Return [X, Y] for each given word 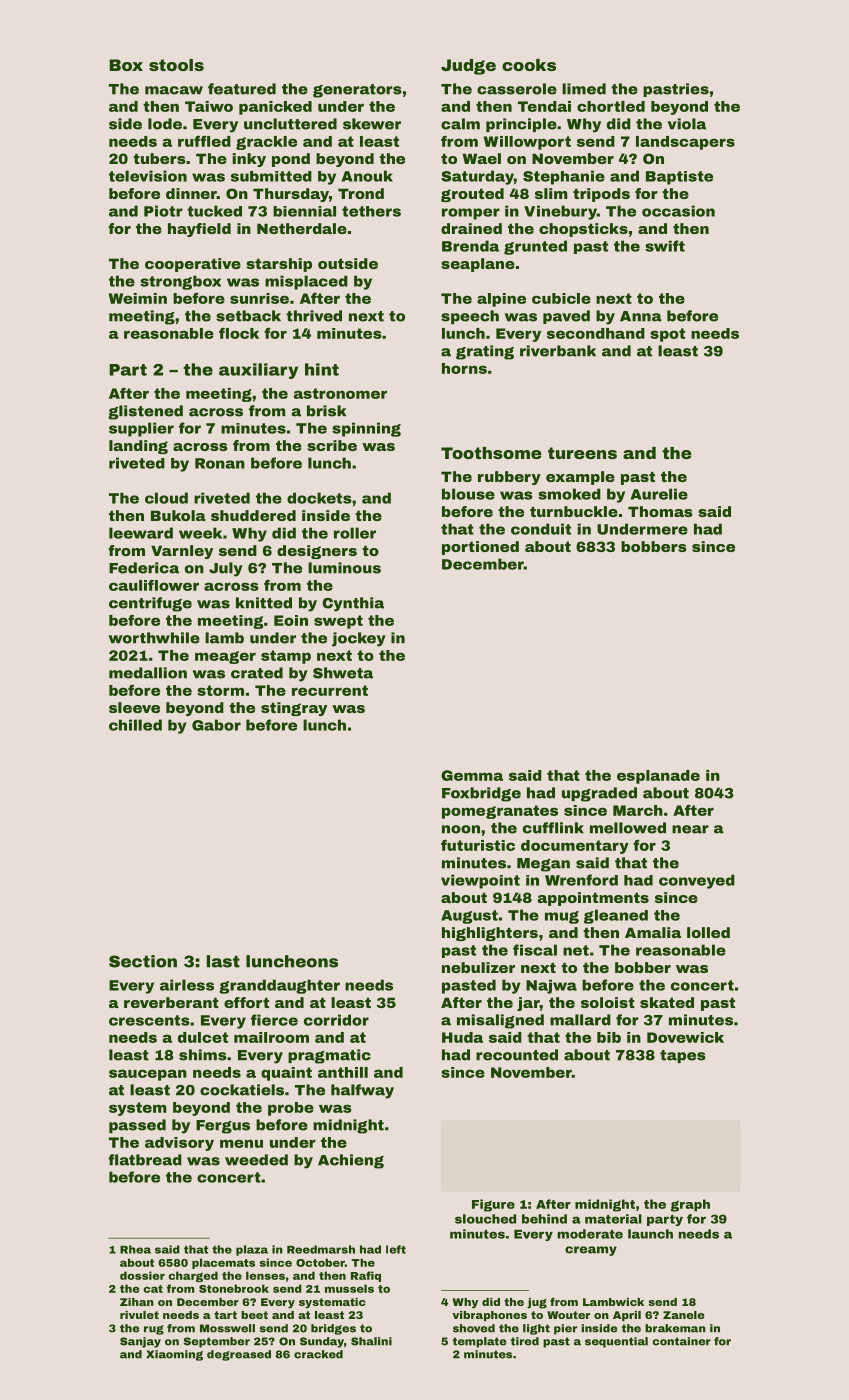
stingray [294, 709]
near [690, 829]
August [469, 917]
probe [291, 1109]
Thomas [660, 511]
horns [464, 368]
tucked [214, 211]
